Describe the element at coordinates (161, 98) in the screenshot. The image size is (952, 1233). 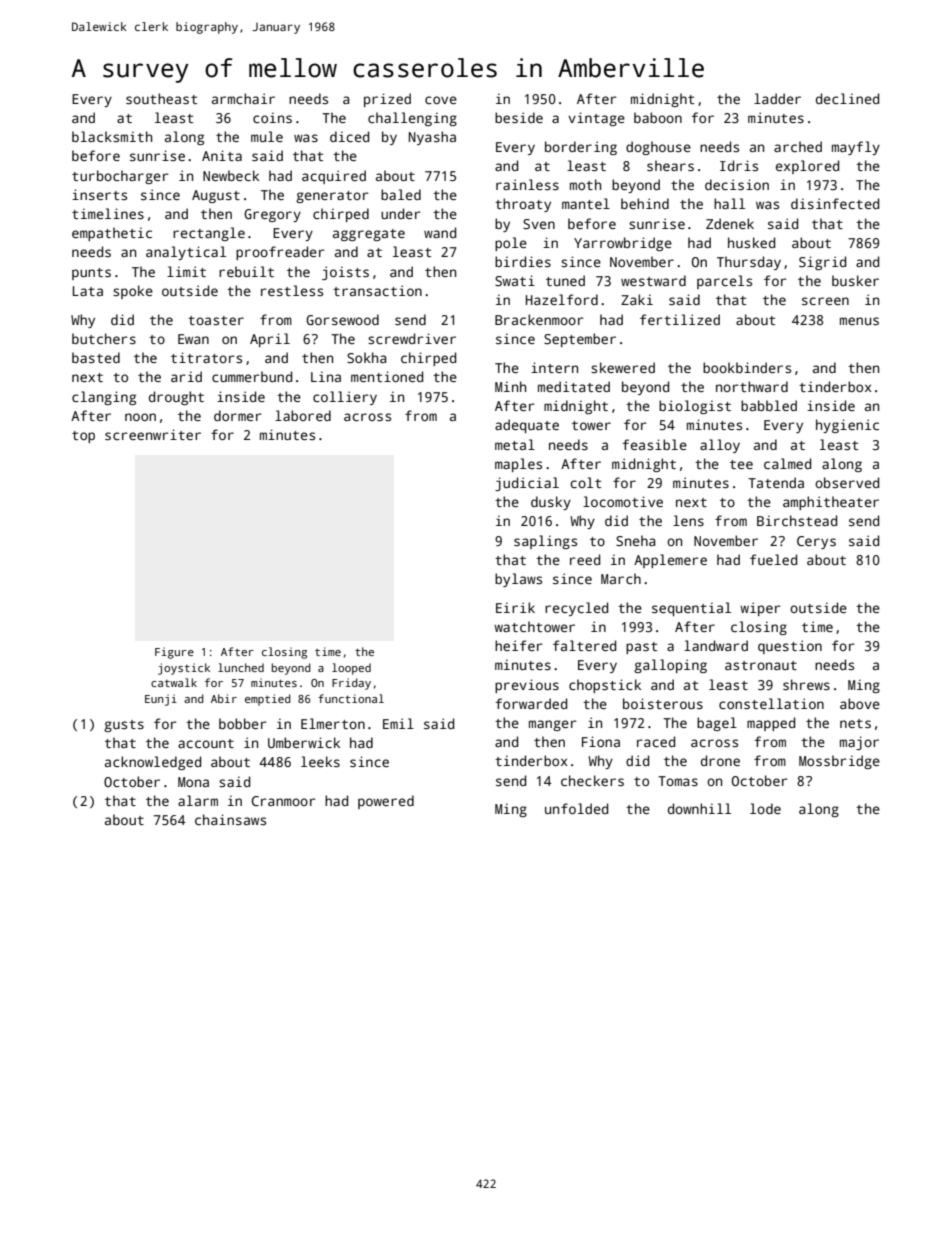
I see `southeast` at that location.
